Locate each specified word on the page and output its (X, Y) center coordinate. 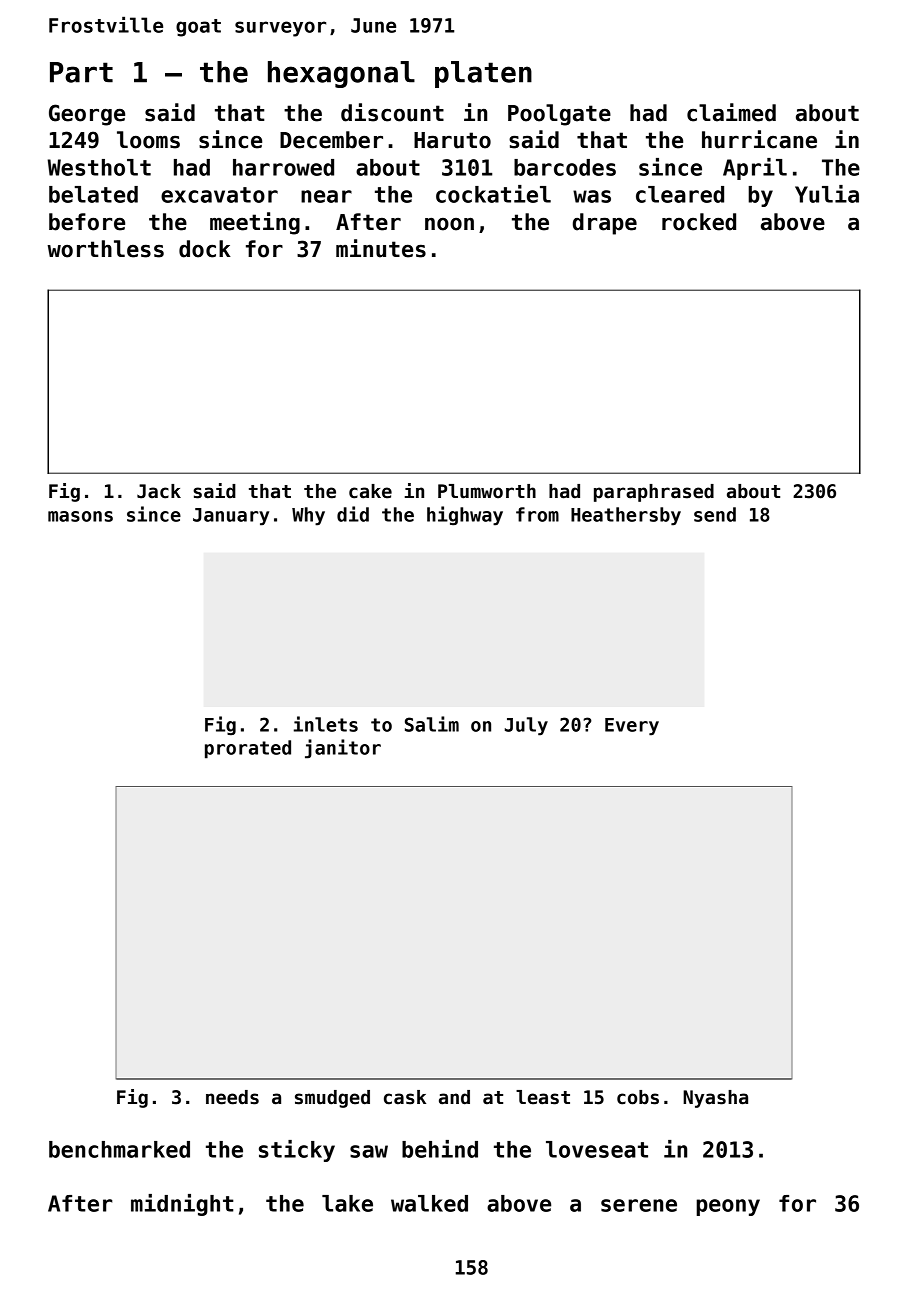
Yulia (827, 194)
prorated (248, 749)
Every (632, 727)
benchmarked (119, 1149)
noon (449, 224)
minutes (381, 248)
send (715, 514)
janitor (343, 749)
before (87, 222)
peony (728, 1207)
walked (429, 1203)
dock (205, 249)
